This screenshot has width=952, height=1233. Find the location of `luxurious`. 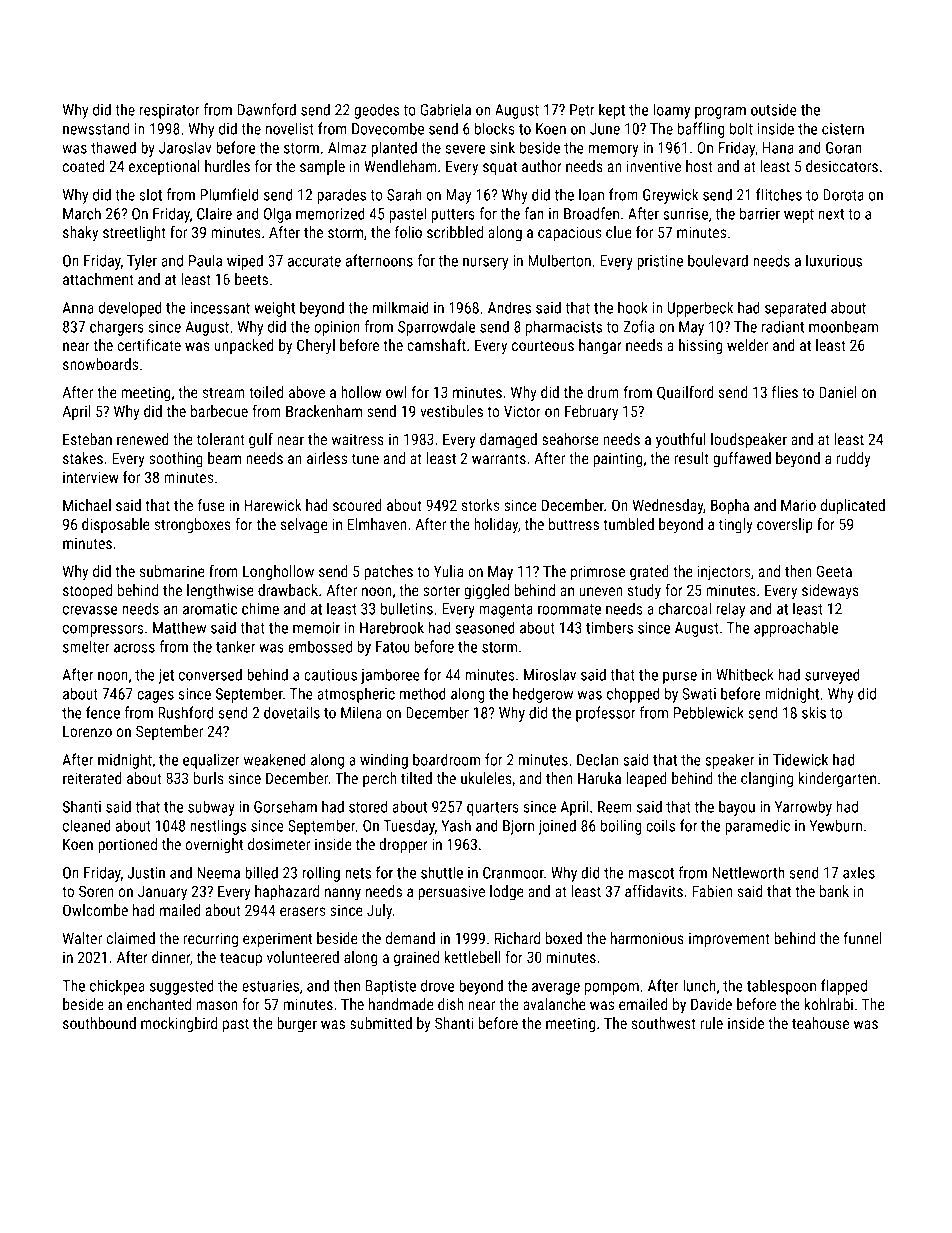

luxurious is located at coordinates (834, 260).
